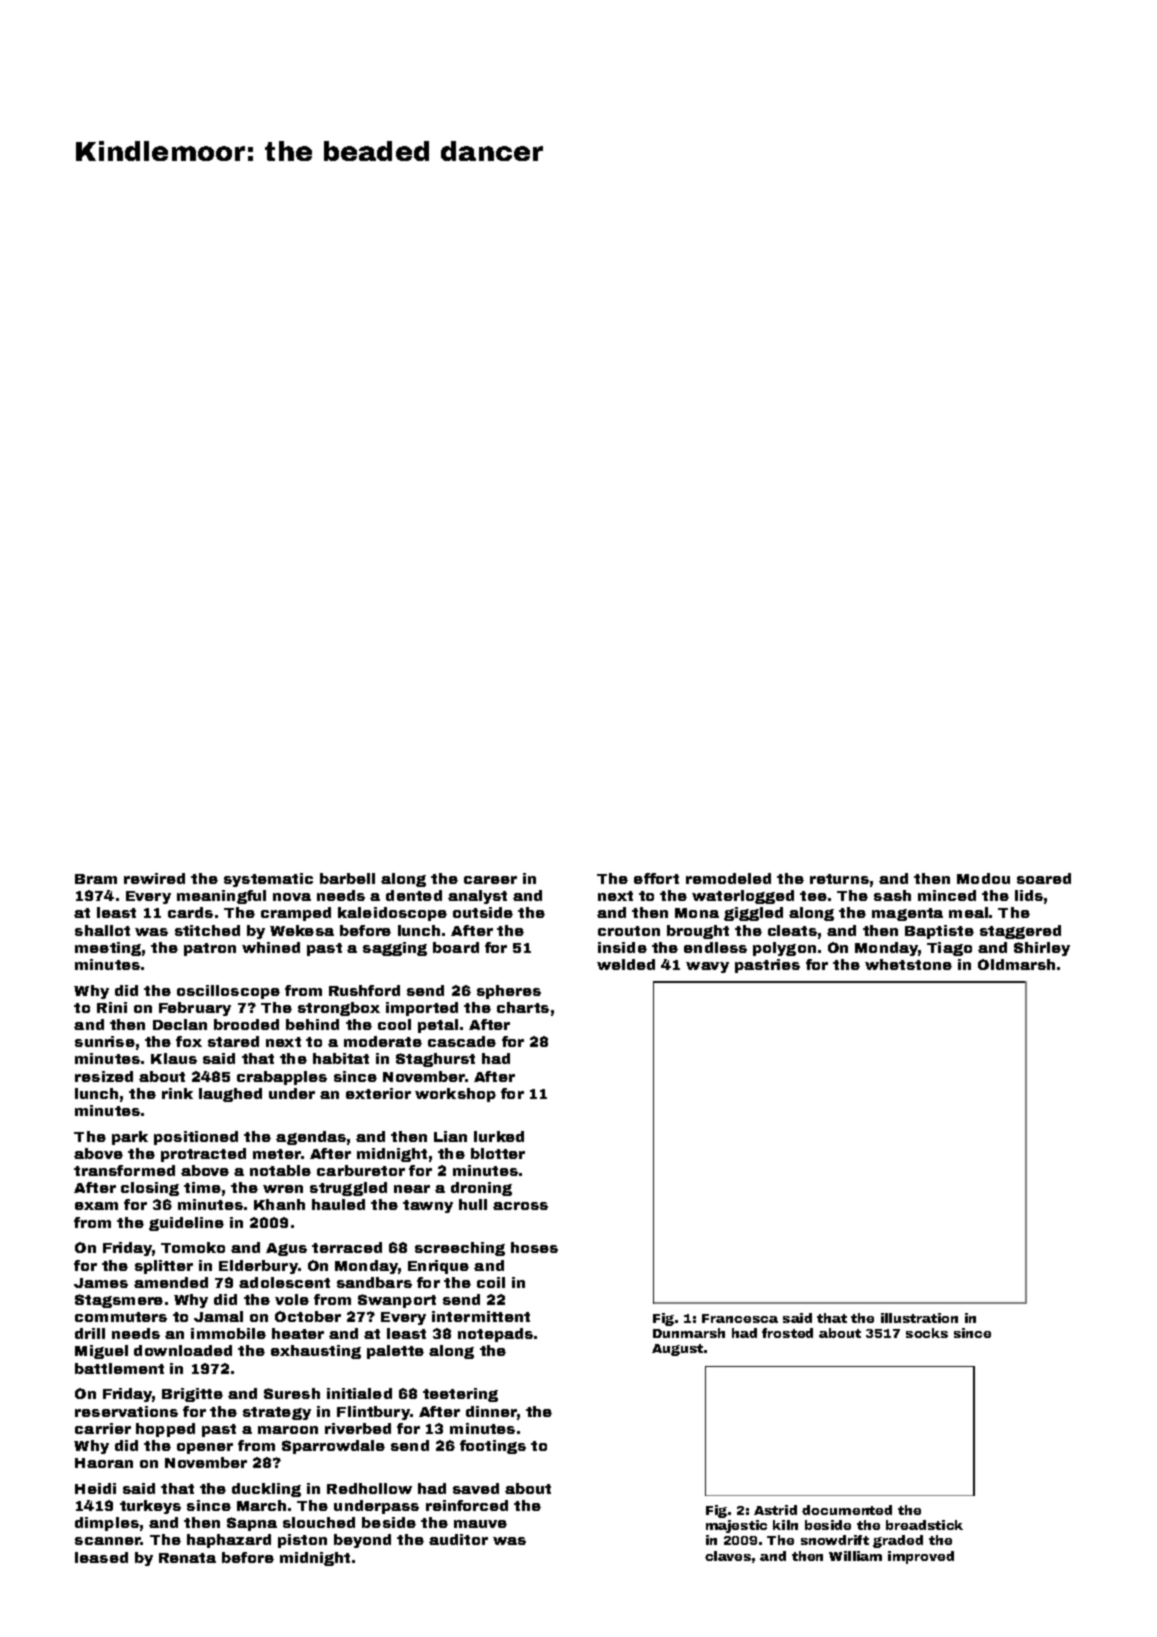 Image resolution: width=1157 pixels, height=1637 pixels. What do you see at coordinates (1016, 964) in the document?
I see `Oldmarsh` at bounding box center [1016, 964].
